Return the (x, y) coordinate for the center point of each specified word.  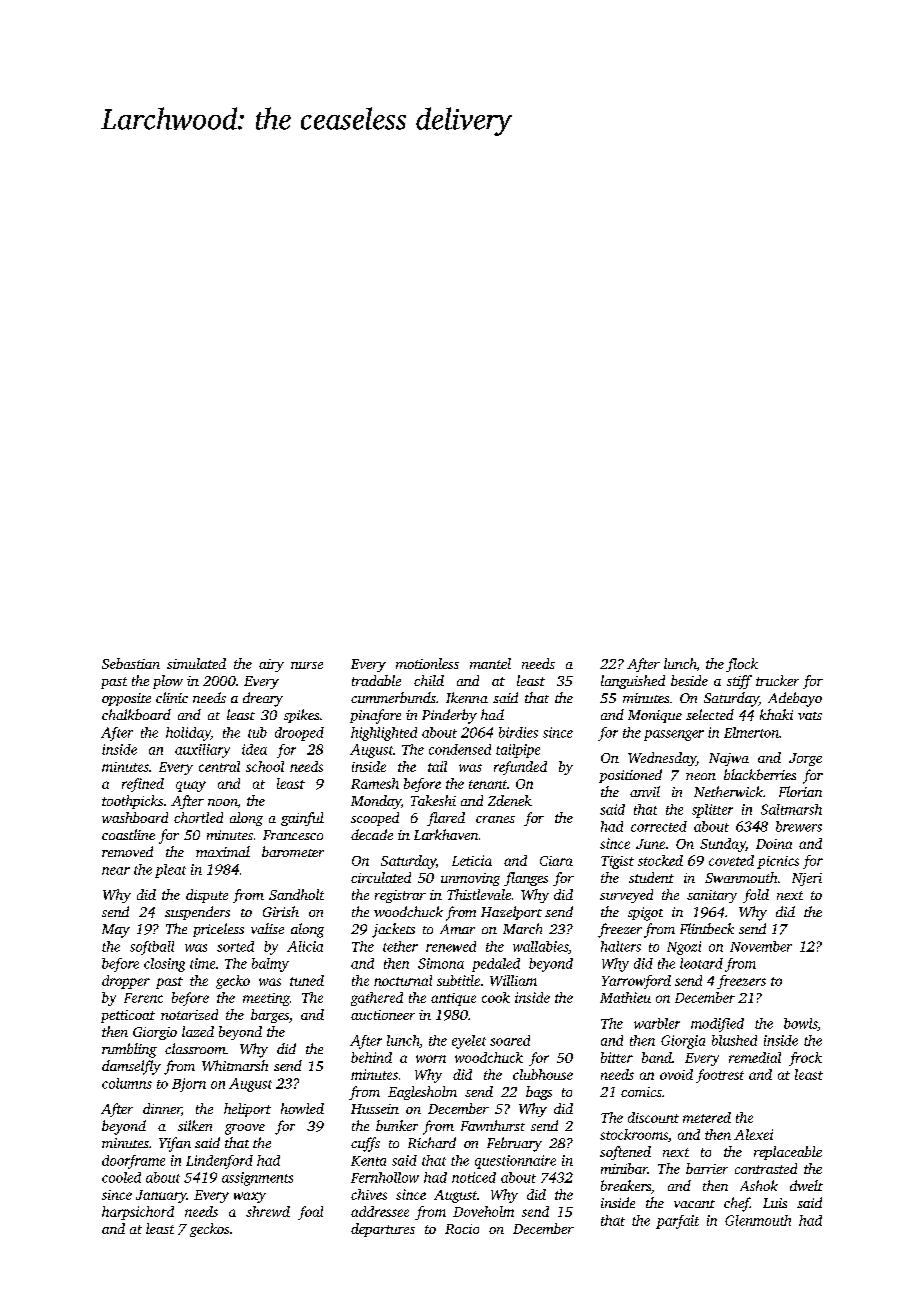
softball (152, 948)
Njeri (807, 879)
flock (742, 665)
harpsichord (138, 1213)
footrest (720, 1076)
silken (195, 1125)
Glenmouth (758, 1220)
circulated (381, 877)
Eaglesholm (422, 1093)
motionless (427, 663)
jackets (393, 930)
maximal (223, 851)
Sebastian (131, 663)
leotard (701, 963)
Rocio (462, 1229)
